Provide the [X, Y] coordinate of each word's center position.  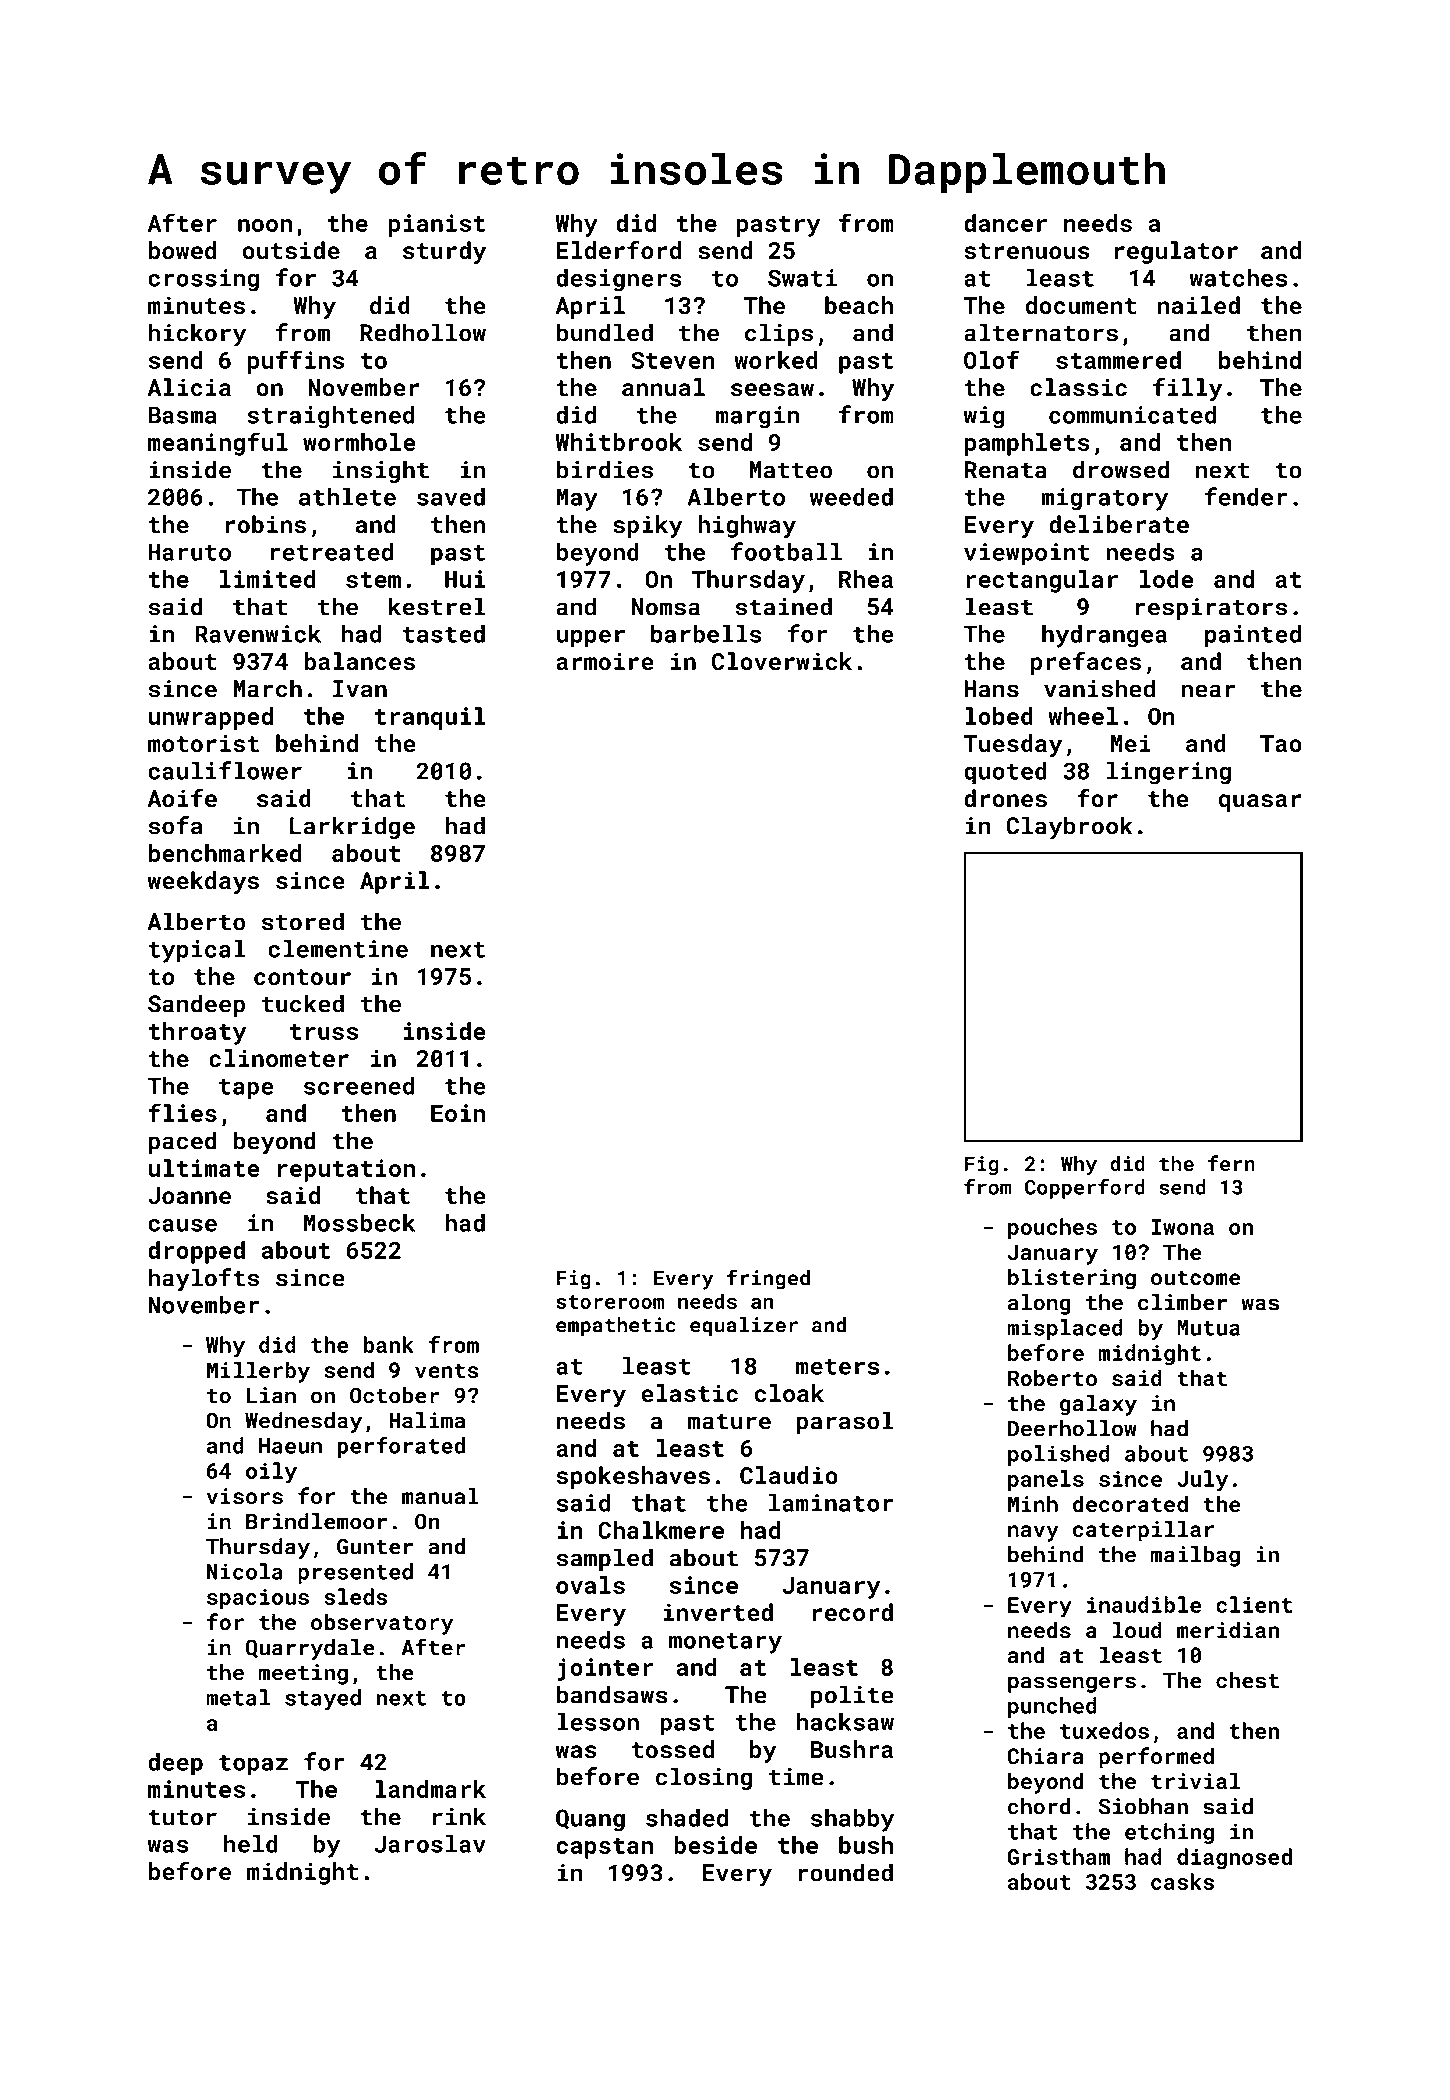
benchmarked [225, 853]
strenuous [1027, 251]
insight [381, 471]
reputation [346, 1170]
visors [245, 1496]
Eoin [458, 1113]
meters [837, 1367]
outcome [1195, 1277]
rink [459, 1816]
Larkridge [352, 827]
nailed [1199, 305]
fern [1231, 1163]
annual [663, 387]
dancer [1005, 223]
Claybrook [1069, 828]
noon [265, 225]
